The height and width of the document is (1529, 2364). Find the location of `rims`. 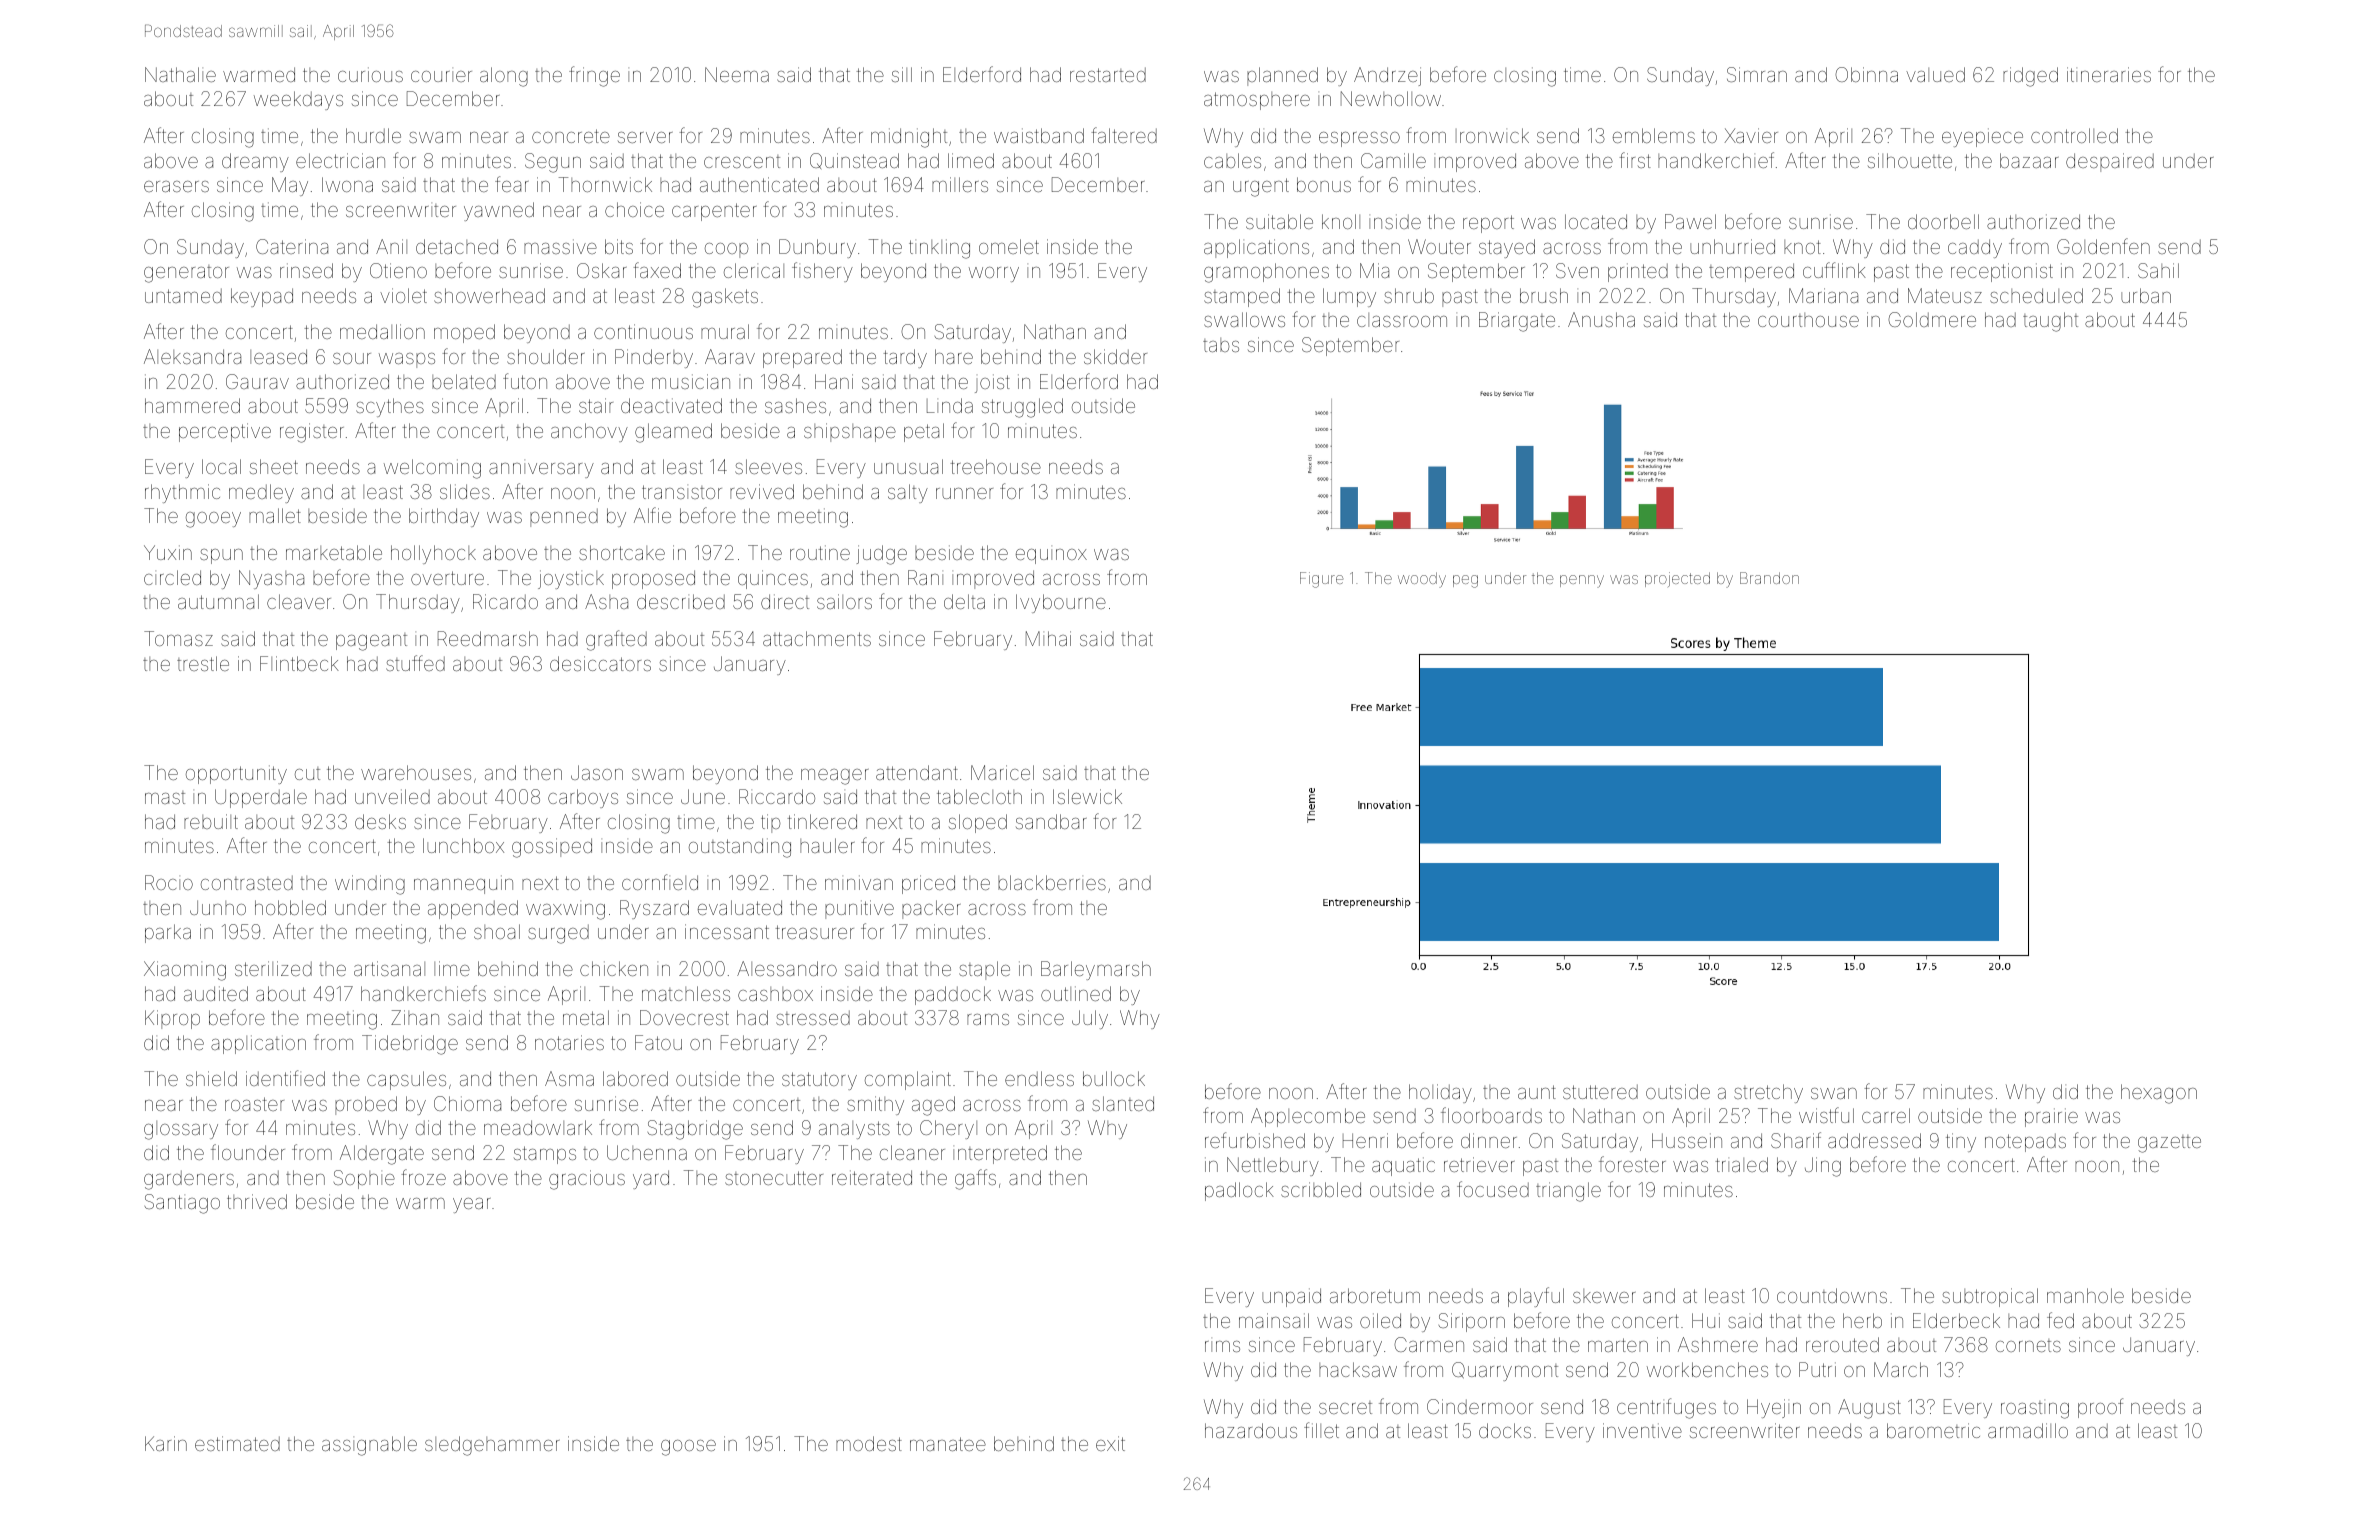

rims is located at coordinates (1222, 1346).
